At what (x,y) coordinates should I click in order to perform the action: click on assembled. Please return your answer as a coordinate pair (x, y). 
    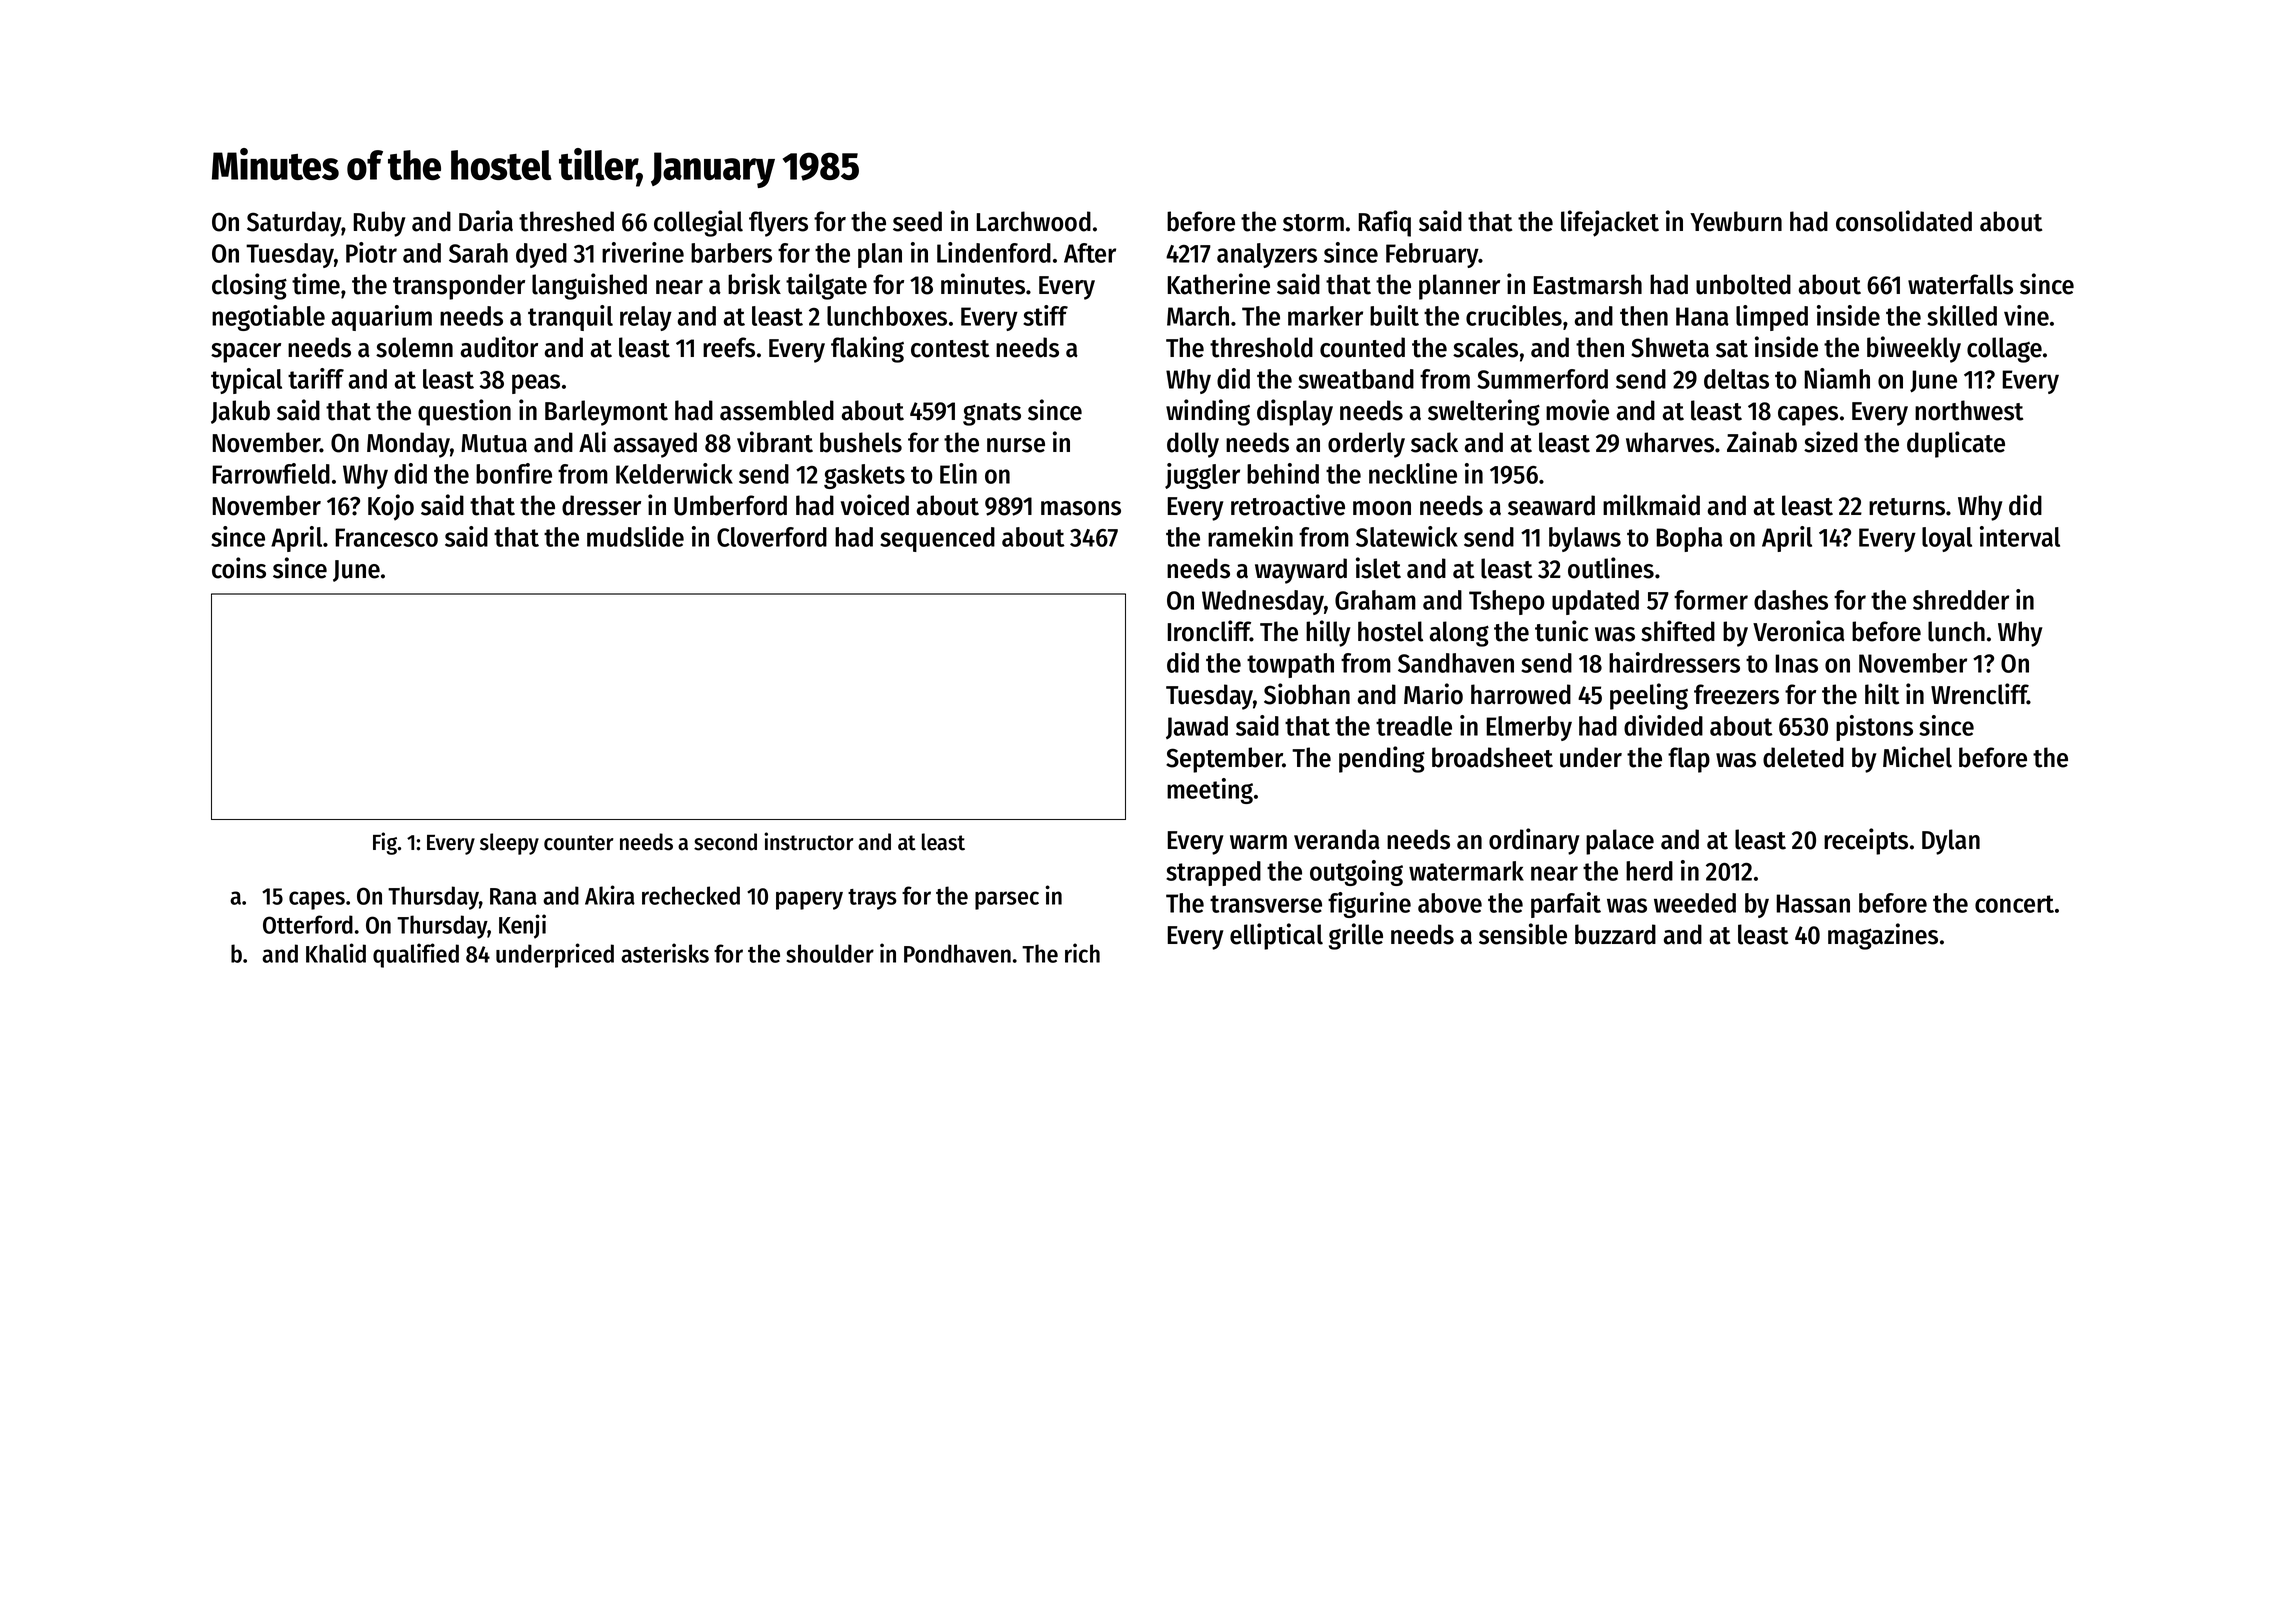
    Looking at the image, I should click on (777, 410).
